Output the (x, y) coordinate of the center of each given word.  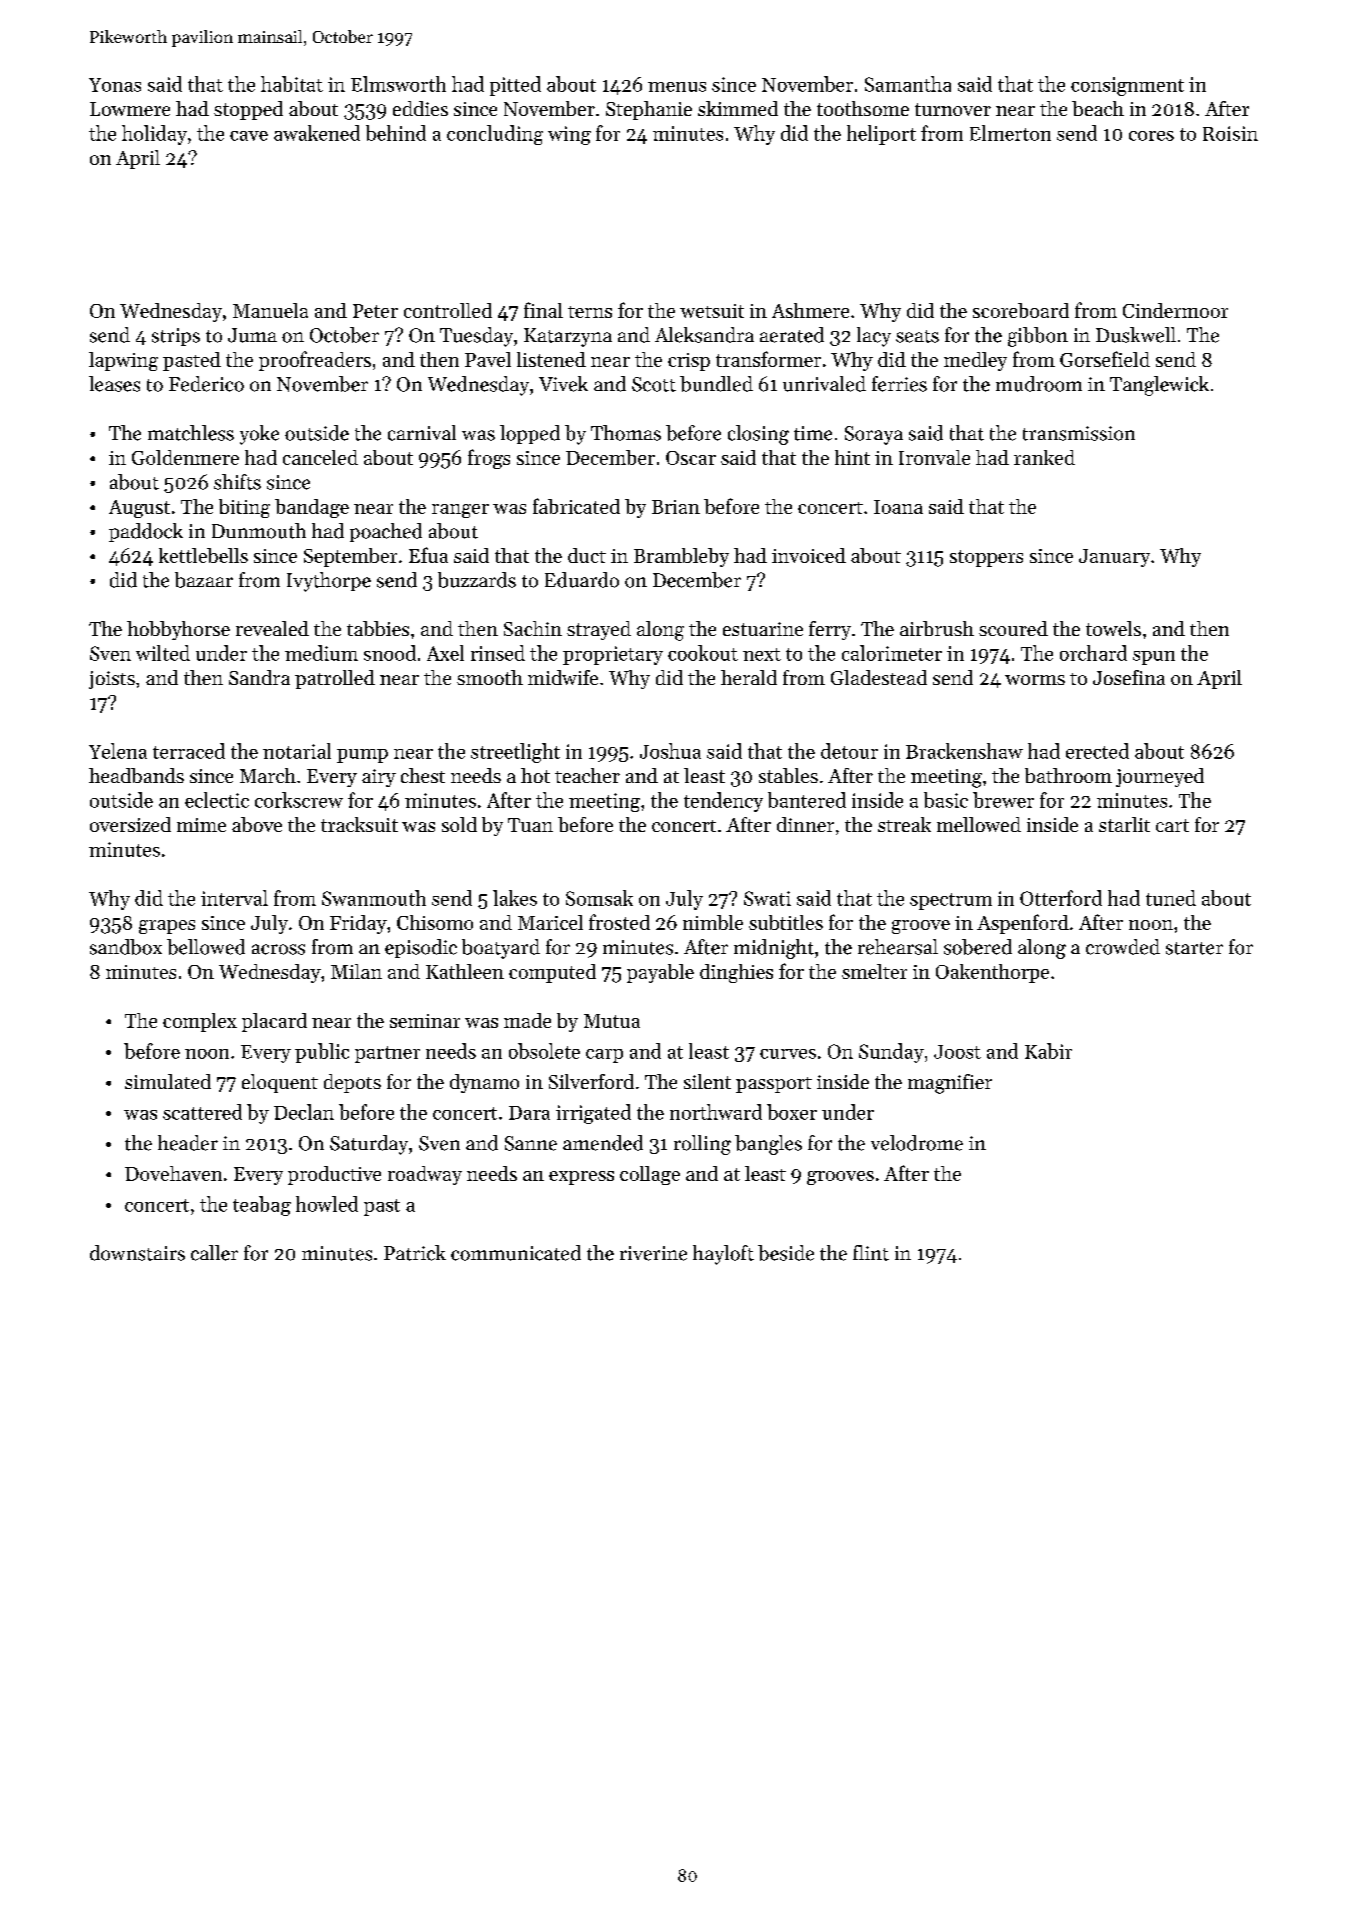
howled (327, 1204)
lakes (515, 898)
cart (1172, 825)
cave (249, 136)
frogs (489, 459)
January (1114, 558)
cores (1151, 136)
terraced (189, 751)
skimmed (738, 108)
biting (244, 508)
